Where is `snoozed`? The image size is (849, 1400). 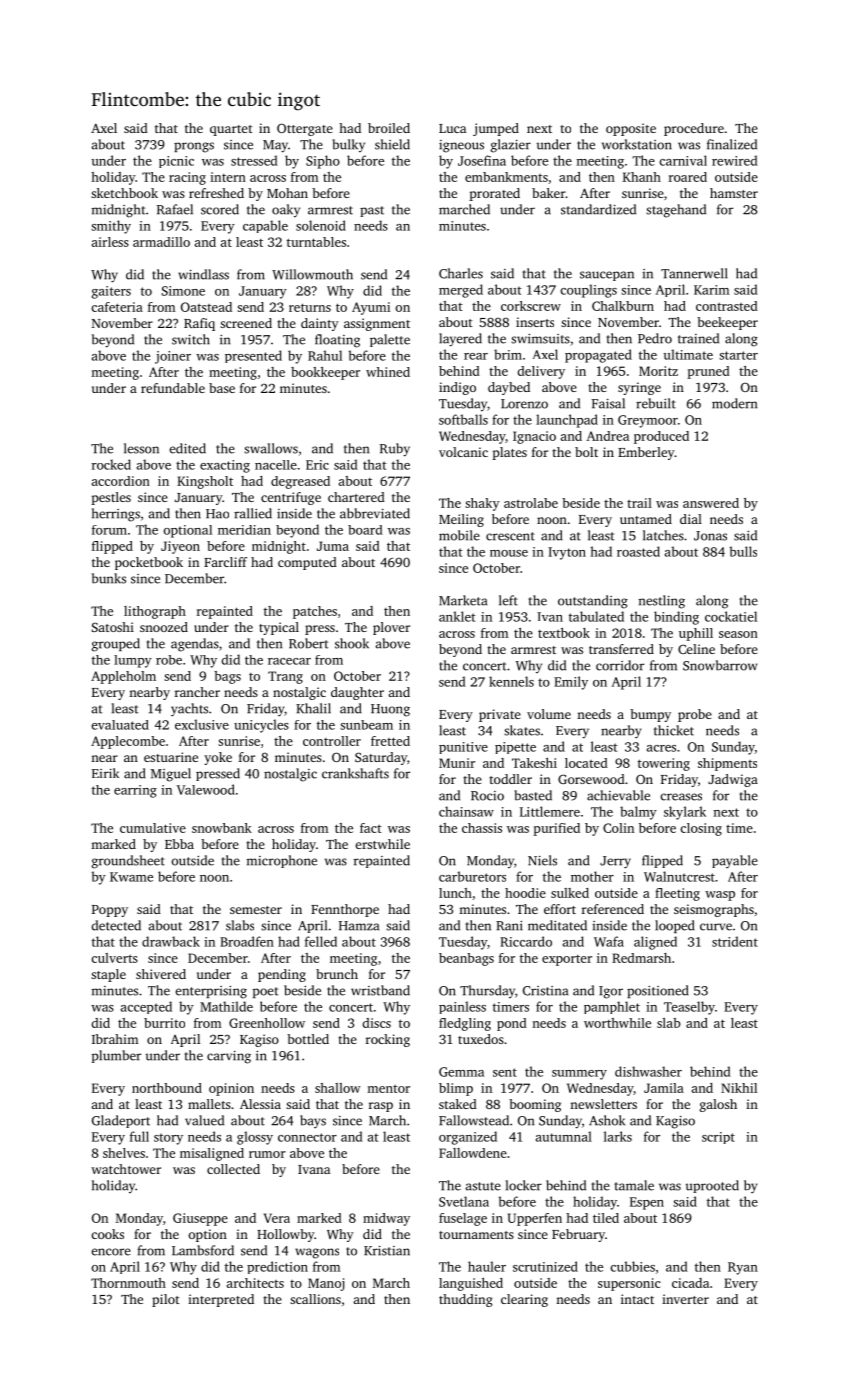
snoozed is located at coordinates (164, 627).
